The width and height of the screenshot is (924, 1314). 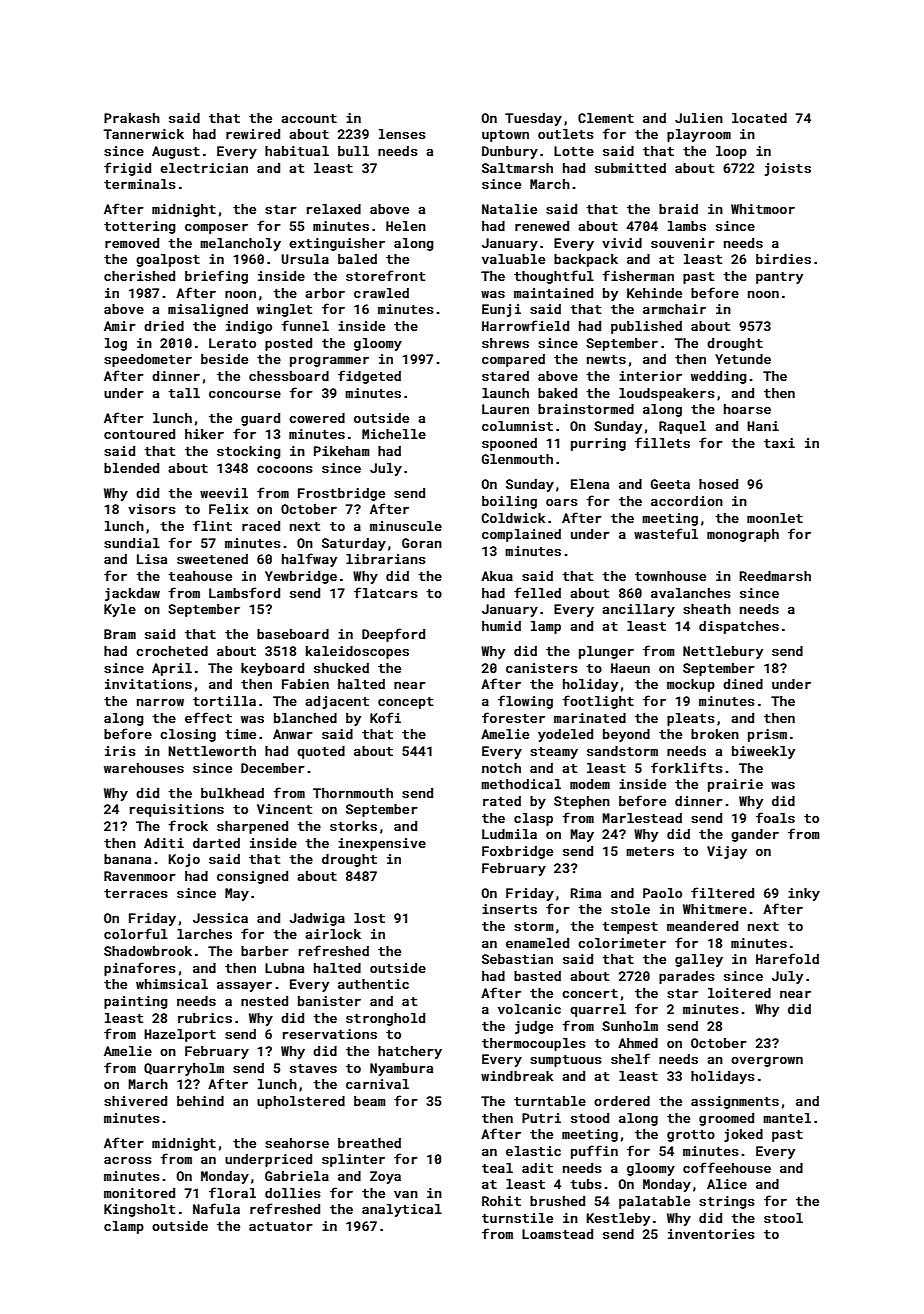 What do you see at coordinates (502, 801) in the screenshot?
I see `rated` at bounding box center [502, 801].
